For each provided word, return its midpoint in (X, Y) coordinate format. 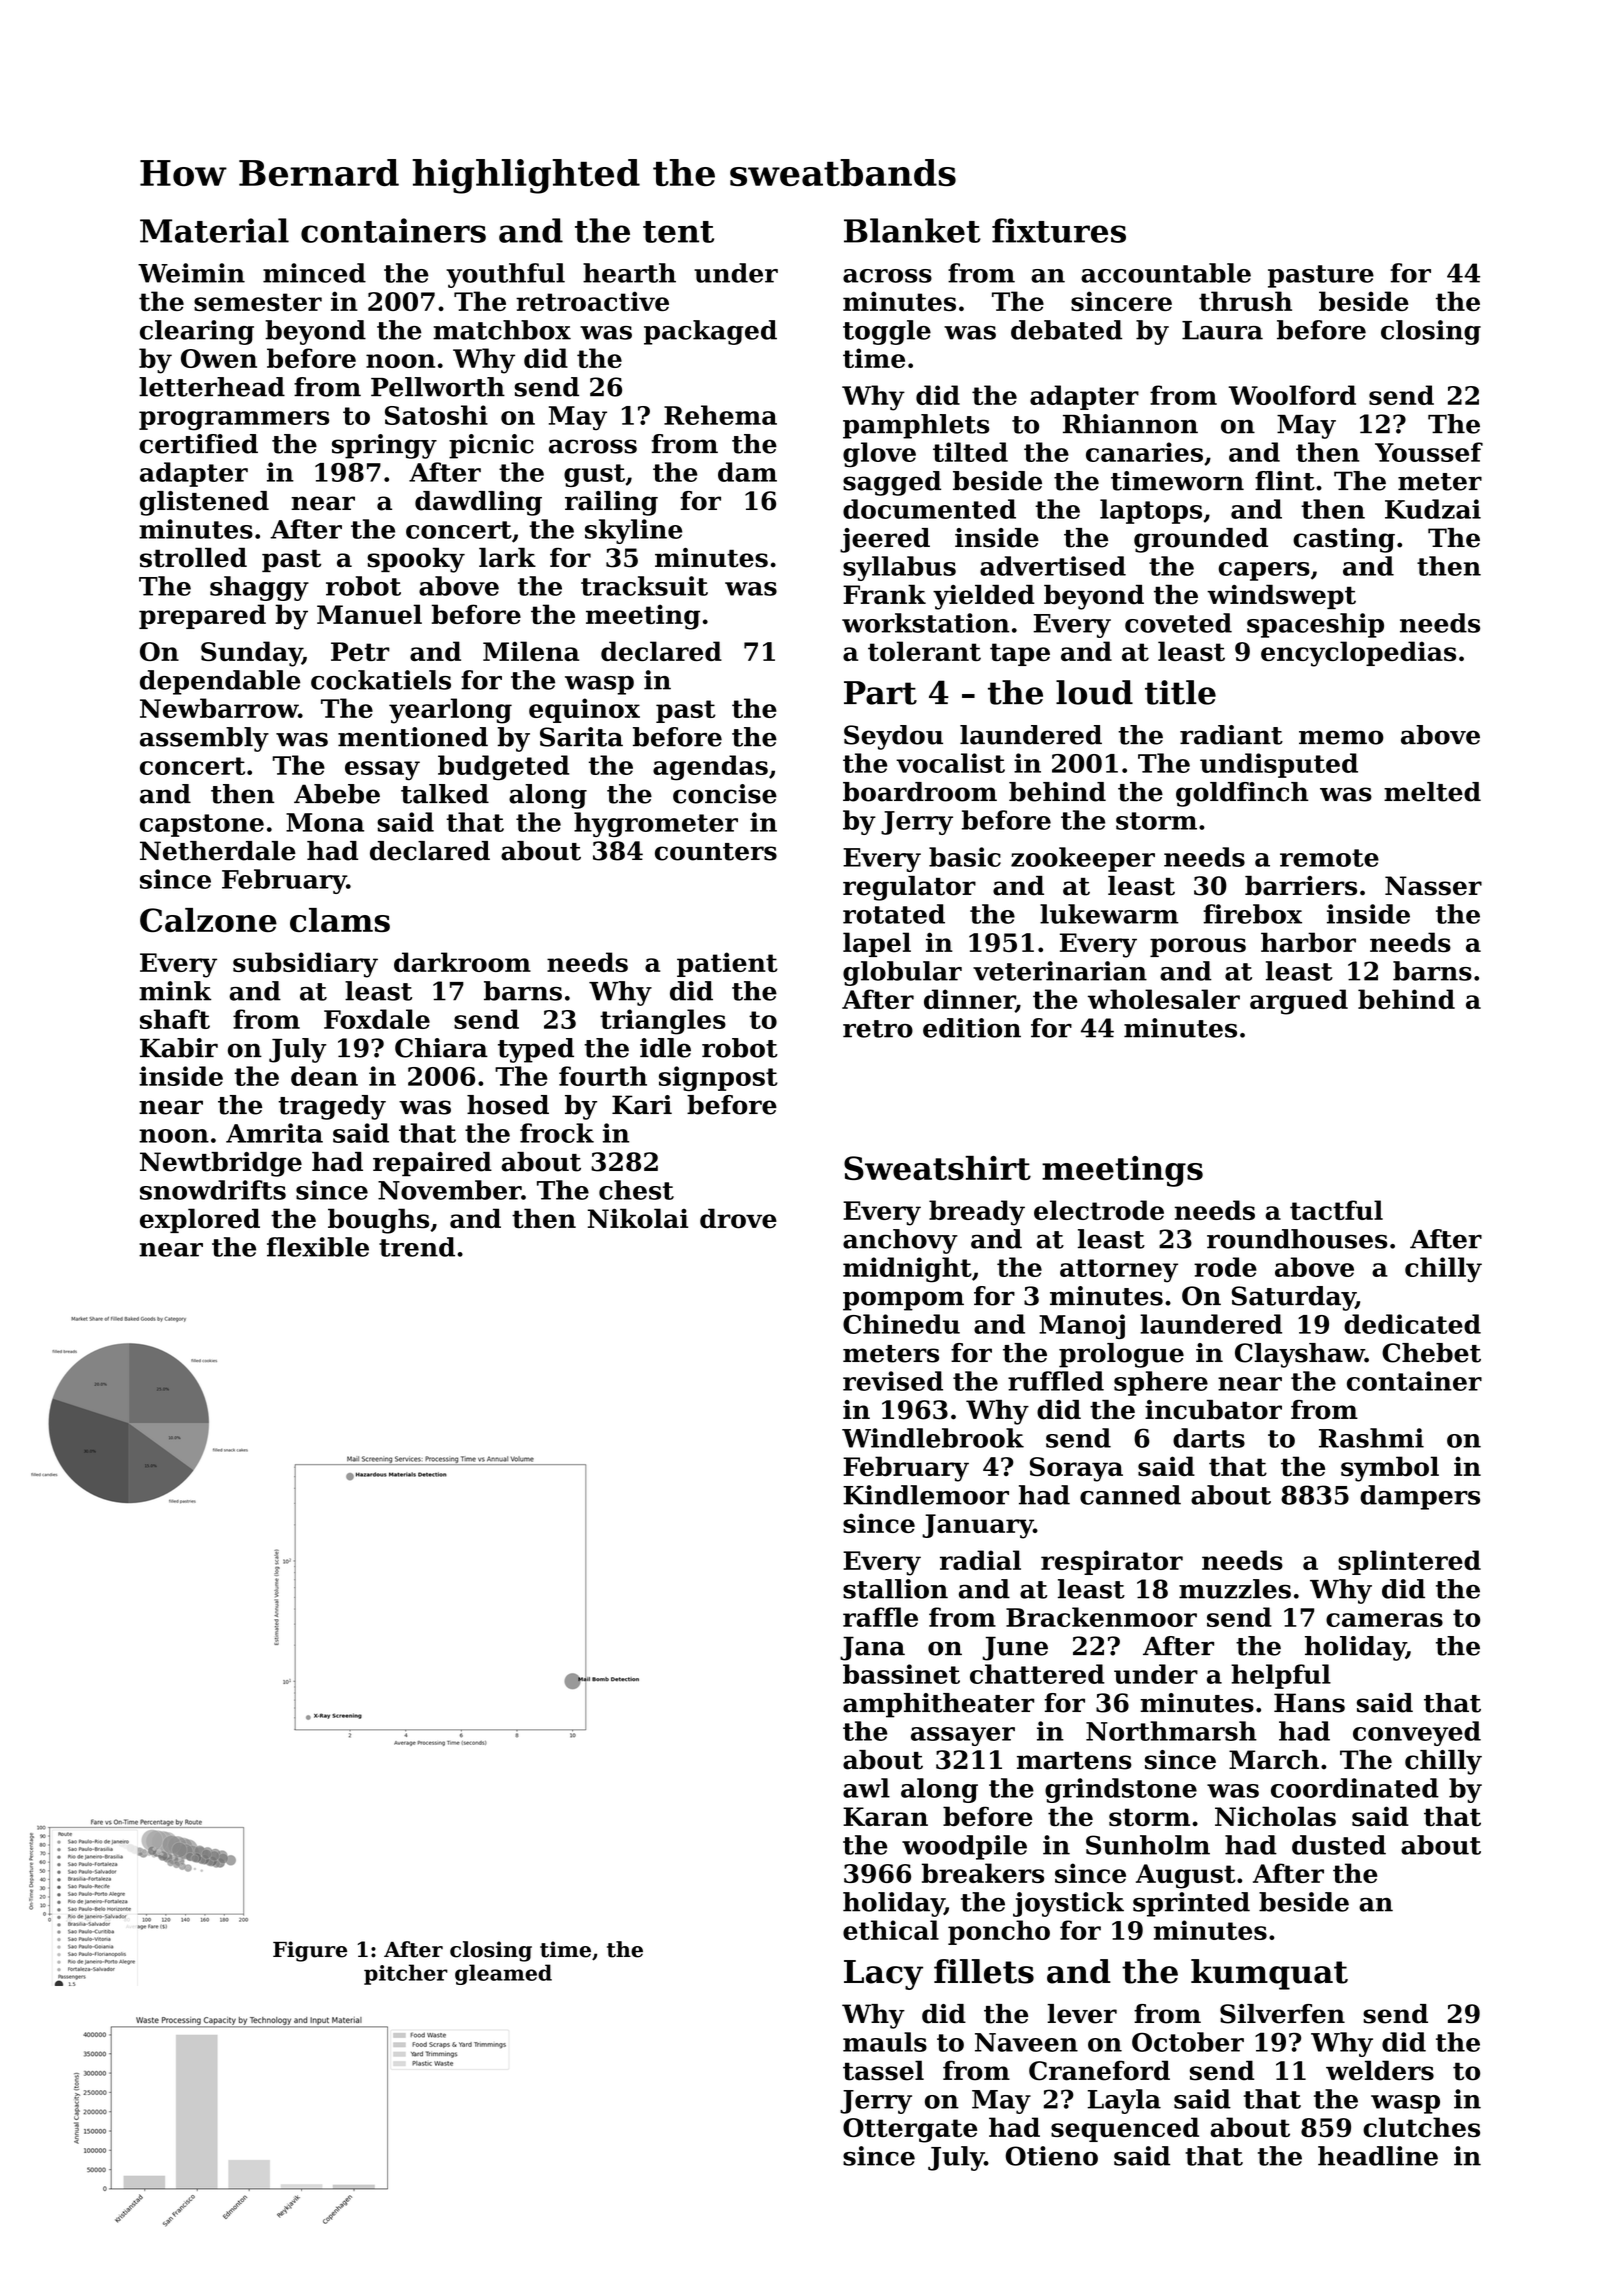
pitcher (406, 1974)
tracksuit (644, 586)
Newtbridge (221, 1164)
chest (636, 1190)
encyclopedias (1358, 654)
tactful (1336, 1210)
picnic (491, 446)
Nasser (1433, 886)
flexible (318, 1247)
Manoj (1082, 1326)
